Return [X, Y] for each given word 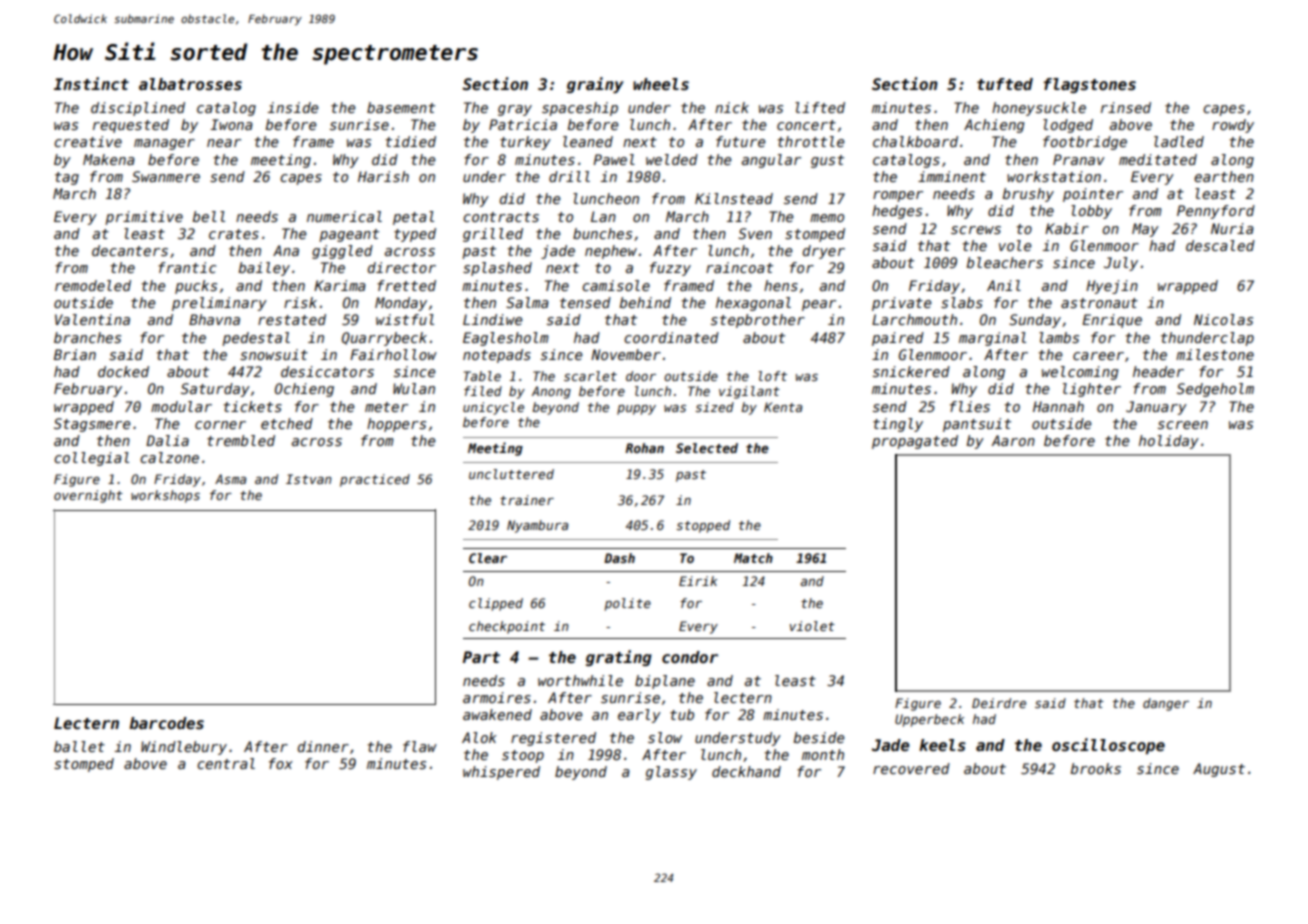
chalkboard [915, 141]
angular [771, 161]
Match [753, 558]
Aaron [1013, 440]
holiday [1169, 442]
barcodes [166, 723]
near [224, 143]
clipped [496, 604]
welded [672, 159]
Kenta [783, 407]
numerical [344, 216]
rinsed [1126, 107]
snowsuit [274, 354]
